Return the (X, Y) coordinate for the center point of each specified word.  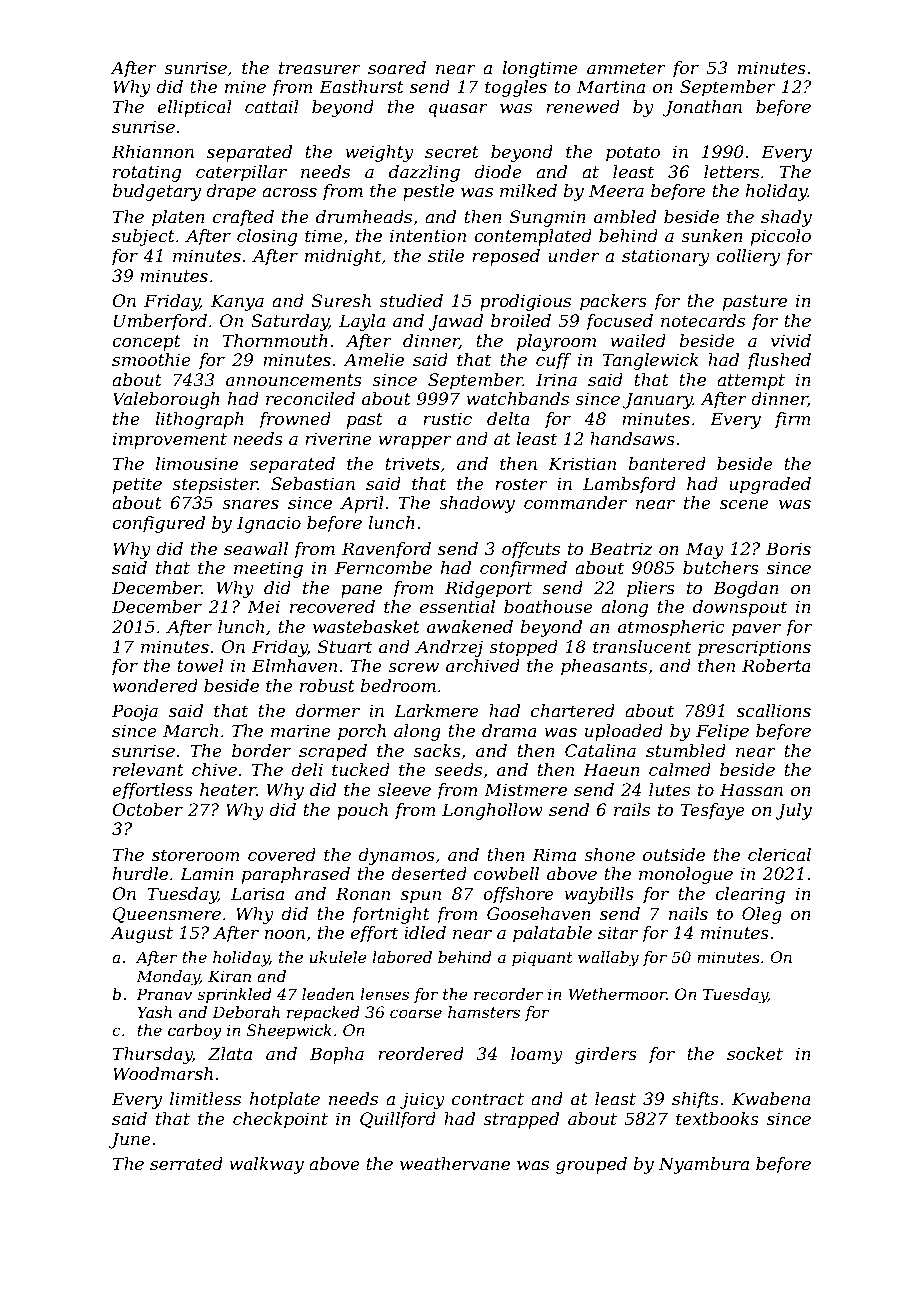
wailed (638, 340)
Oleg (762, 915)
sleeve (404, 789)
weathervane (455, 1163)
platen (178, 218)
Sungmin (548, 218)
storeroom (196, 855)
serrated (186, 1163)
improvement (170, 440)
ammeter (626, 68)
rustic (447, 418)
